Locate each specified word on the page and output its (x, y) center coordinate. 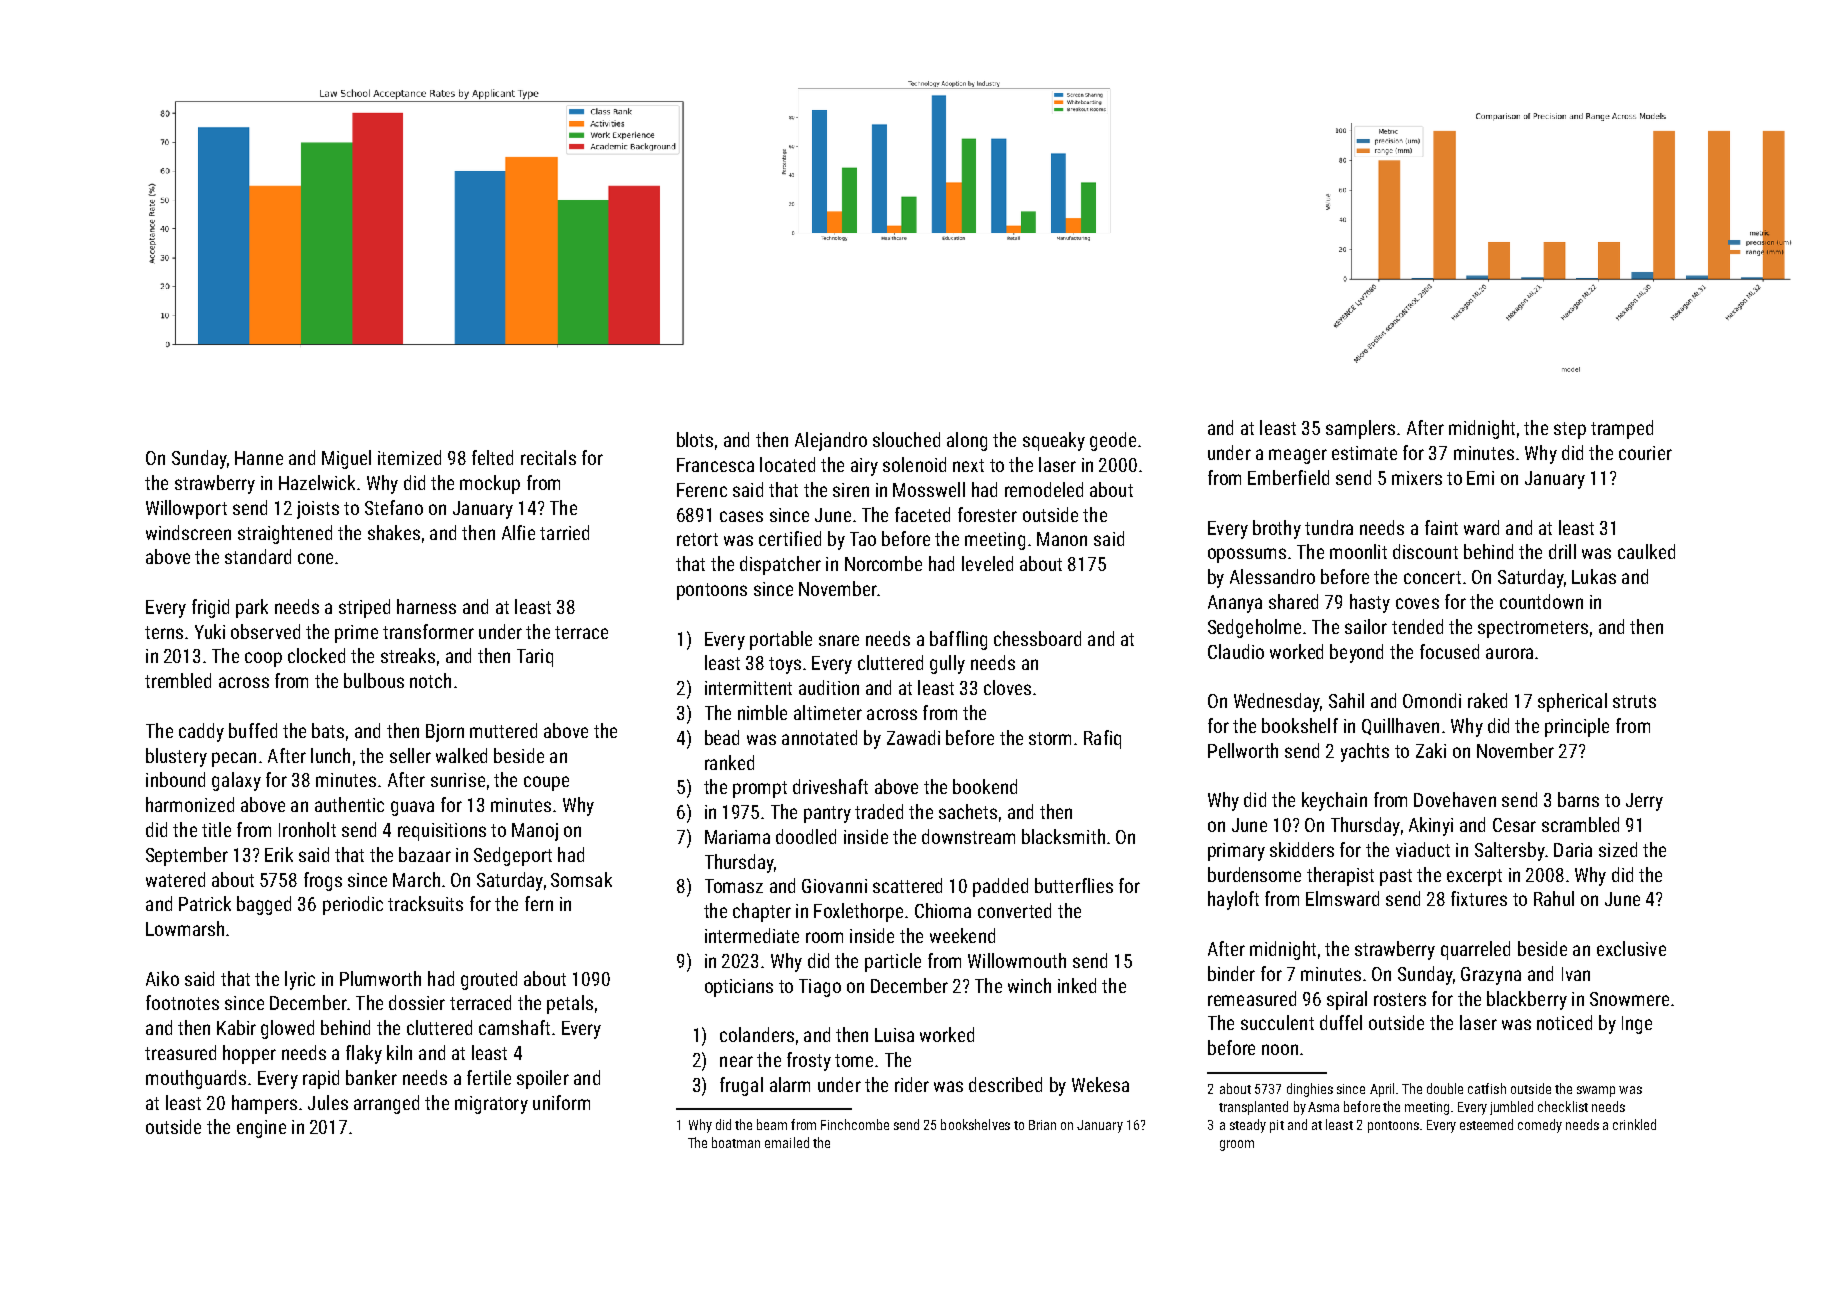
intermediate (752, 935)
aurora (1509, 653)
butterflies (1074, 885)
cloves (1007, 687)
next (968, 465)
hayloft (1233, 900)
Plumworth (380, 978)
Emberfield (1288, 477)
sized (1618, 849)
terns (164, 632)
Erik (279, 854)
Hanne (259, 458)
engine (261, 1129)
